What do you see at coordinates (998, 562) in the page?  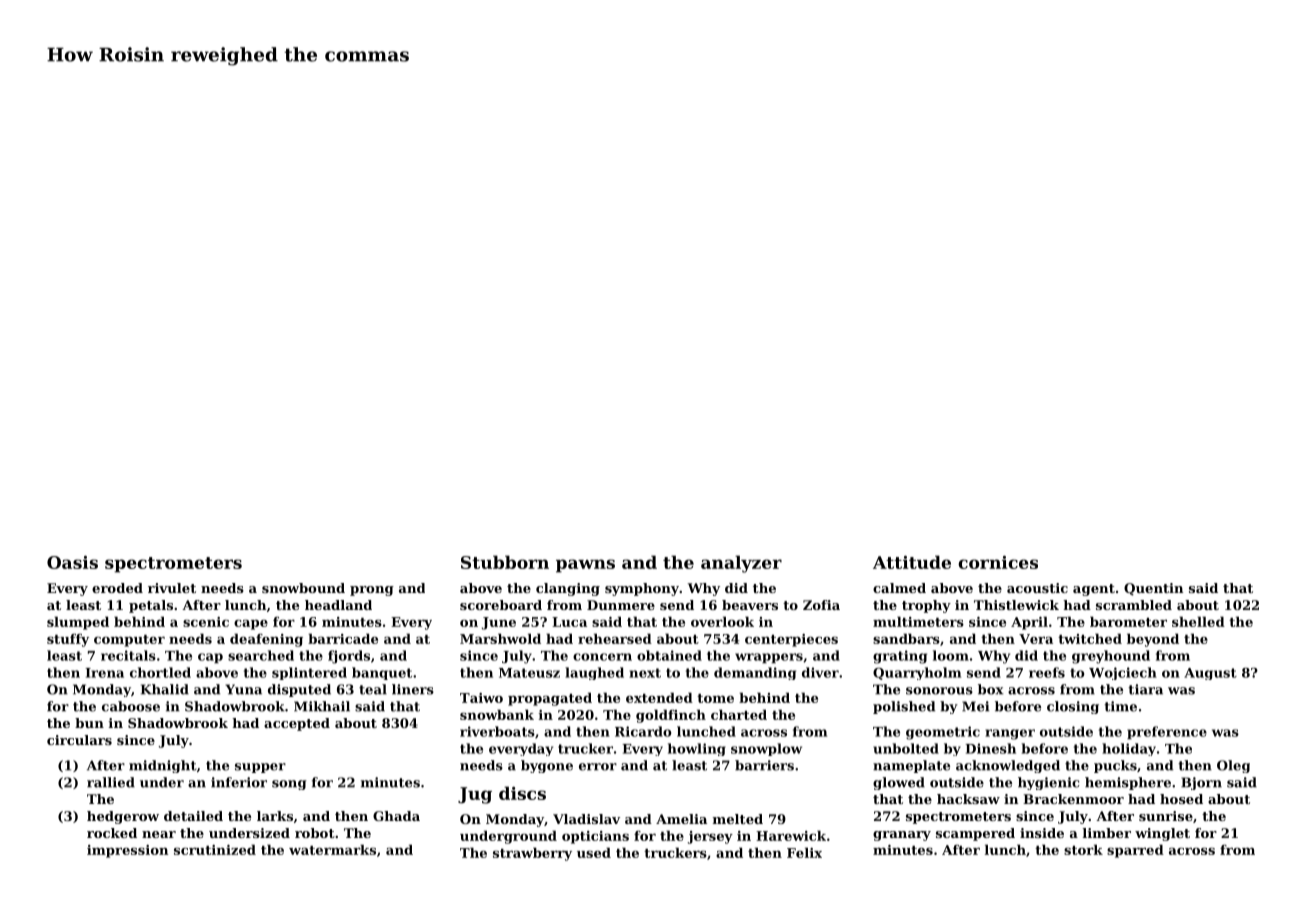 I see `cornices` at bounding box center [998, 562].
